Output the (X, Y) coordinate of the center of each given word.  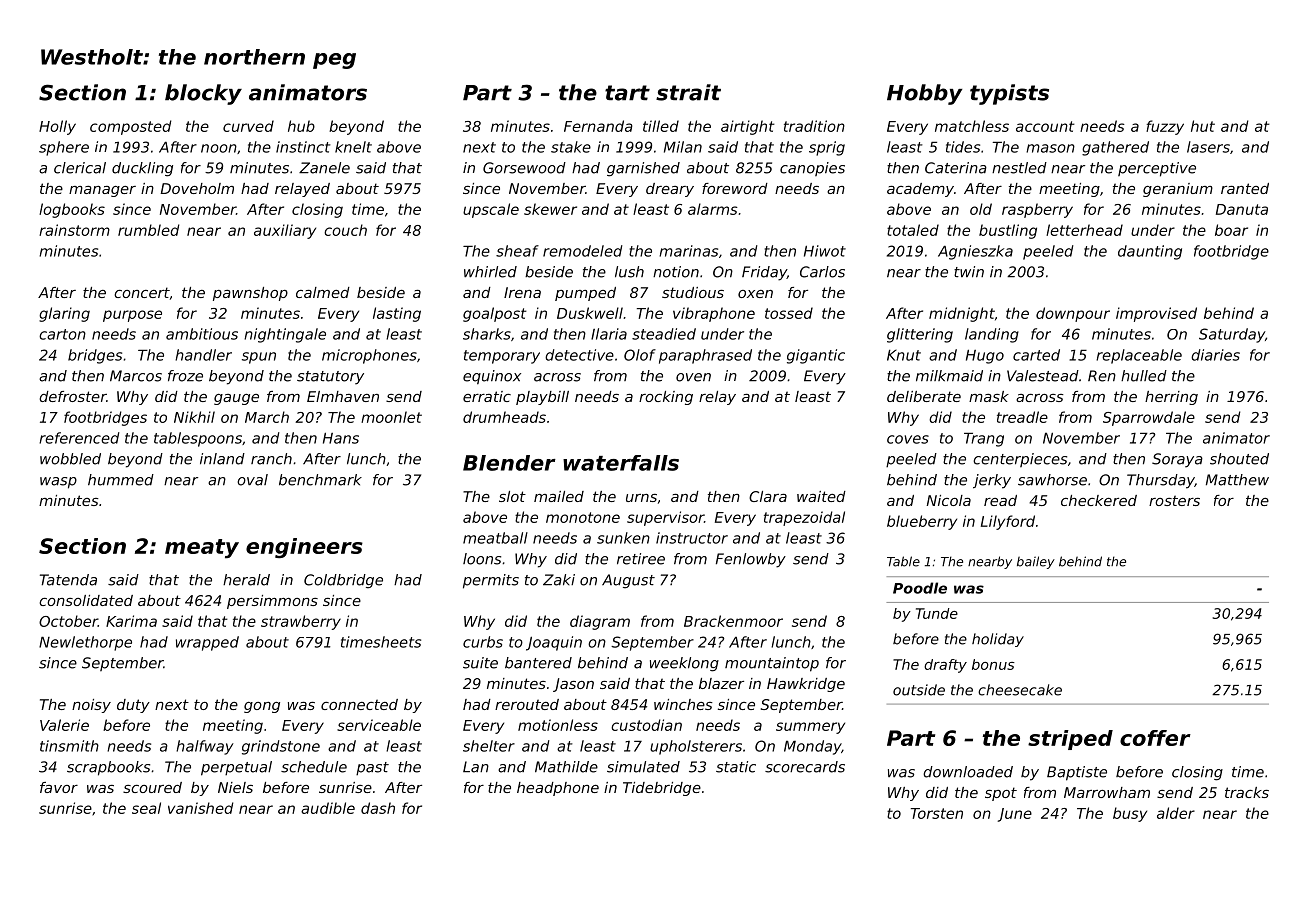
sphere (64, 148)
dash (378, 808)
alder (1176, 813)
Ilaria (609, 334)
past (372, 769)
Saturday (1232, 335)
